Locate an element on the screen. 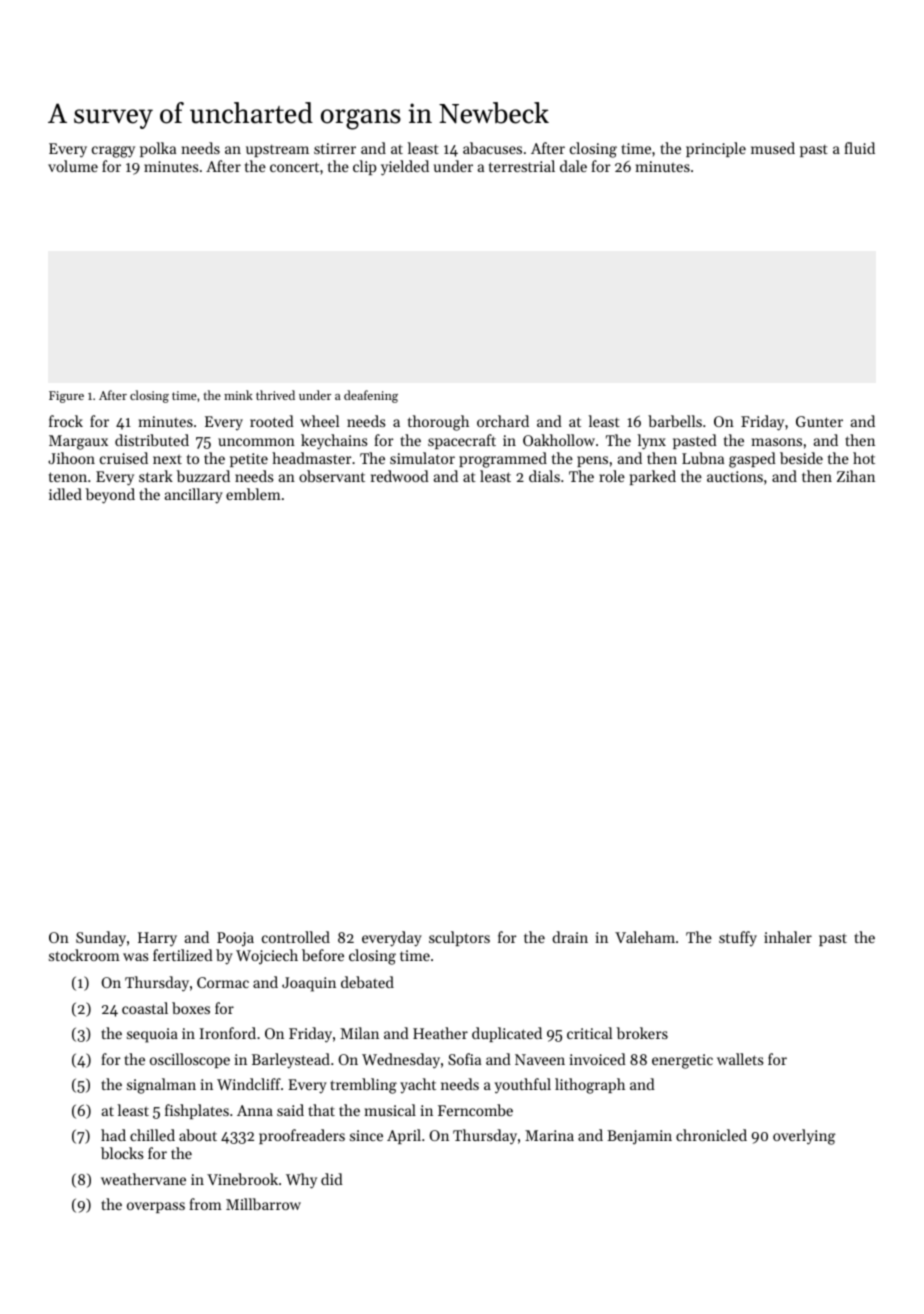 The width and height of the screenshot is (924, 1314). Anna is located at coordinates (255, 1110).
